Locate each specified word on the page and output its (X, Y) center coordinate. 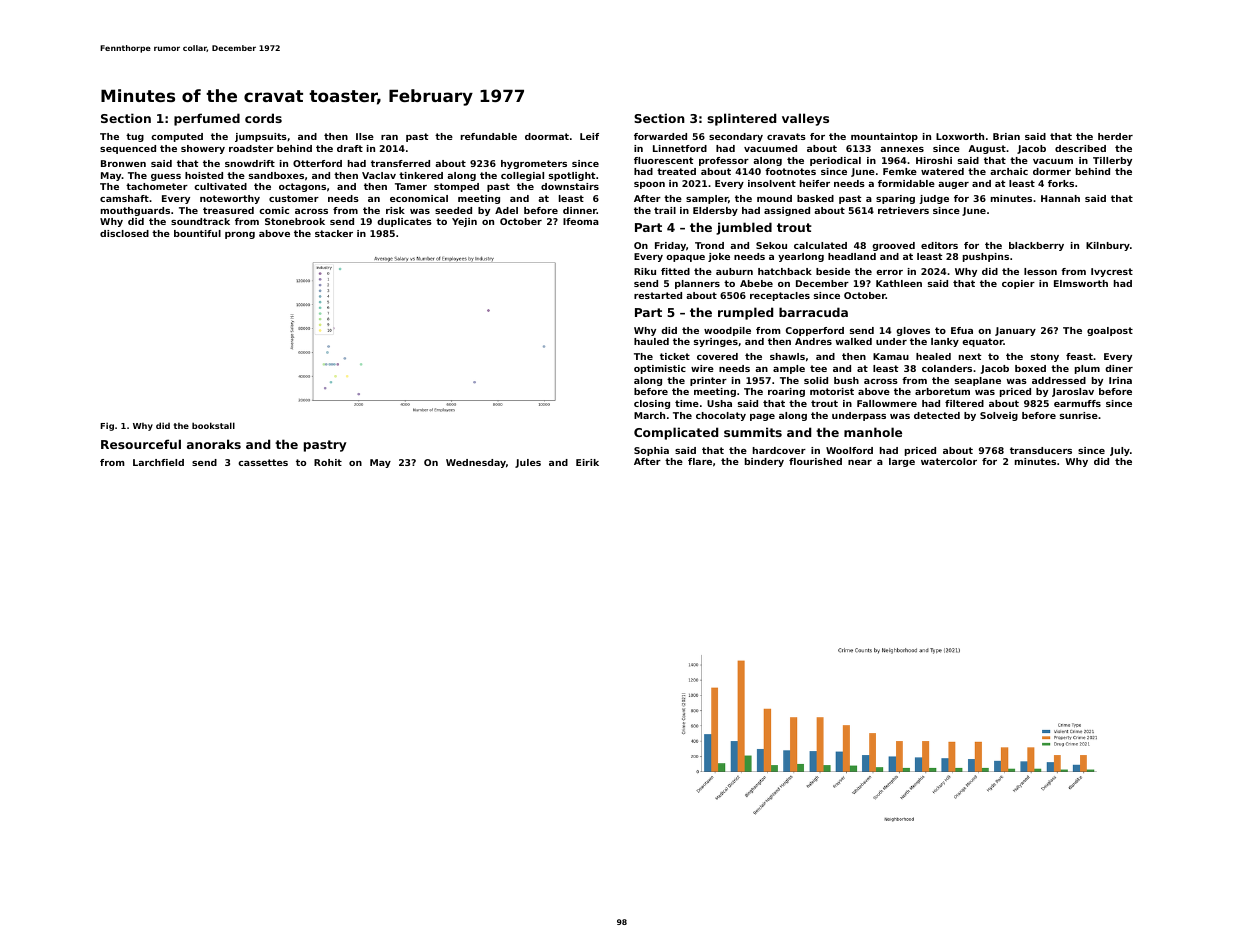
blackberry (1036, 246)
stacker (334, 233)
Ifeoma (581, 221)
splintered (741, 119)
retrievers (903, 210)
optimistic (660, 369)
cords (263, 118)
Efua (962, 330)
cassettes (263, 462)
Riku (645, 271)
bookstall (213, 425)
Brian (1006, 136)
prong (240, 235)
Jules (528, 463)
